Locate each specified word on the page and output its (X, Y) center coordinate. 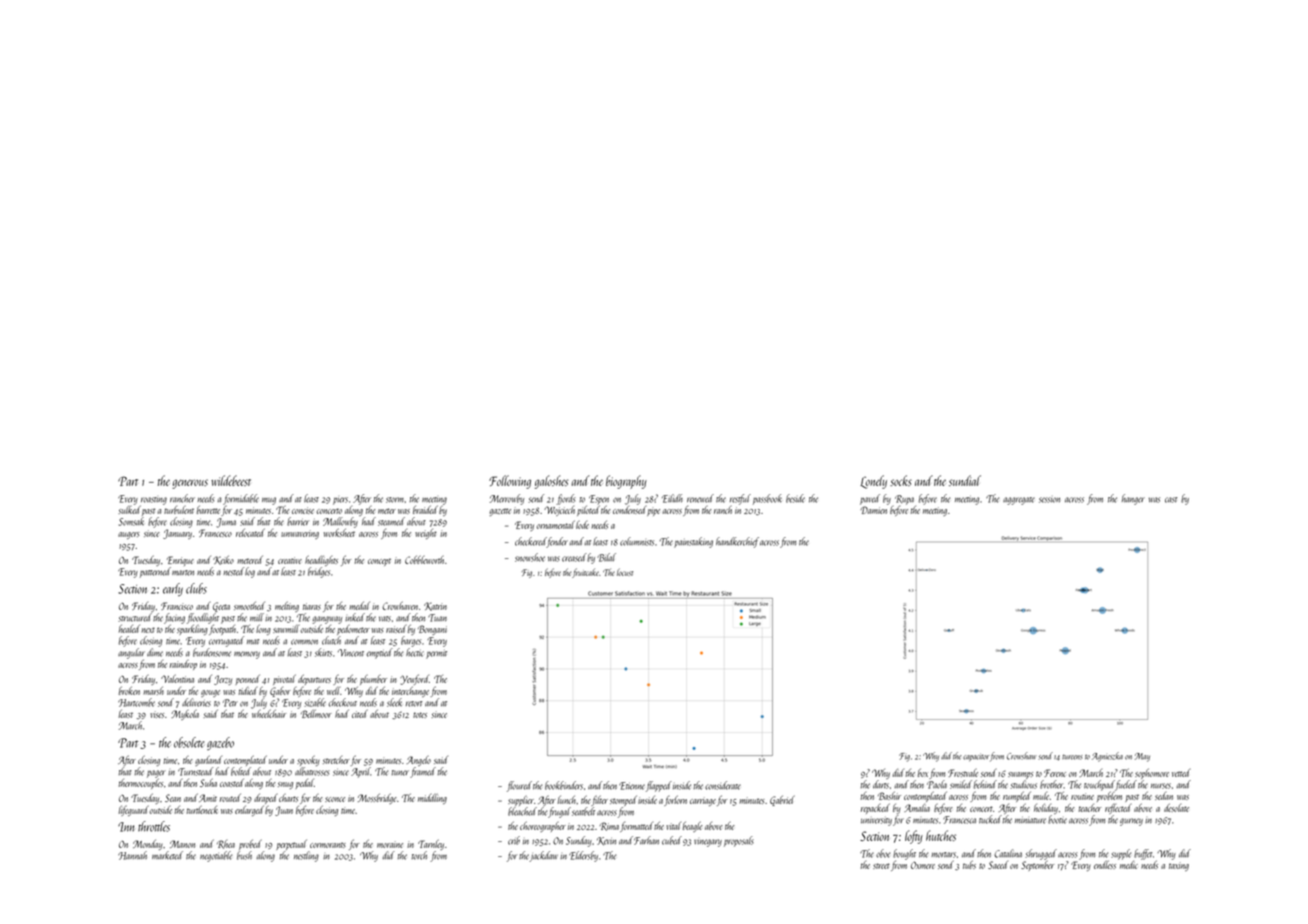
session (1049, 500)
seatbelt (583, 811)
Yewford (414, 679)
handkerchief (737, 542)
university (876, 822)
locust (625, 572)
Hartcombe (136, 702)
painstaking (693, 542)
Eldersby (583, 856)
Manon (182, 844)
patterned (155, 572)
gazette (500, 512)
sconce (335, 799)
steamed (391, 521)
